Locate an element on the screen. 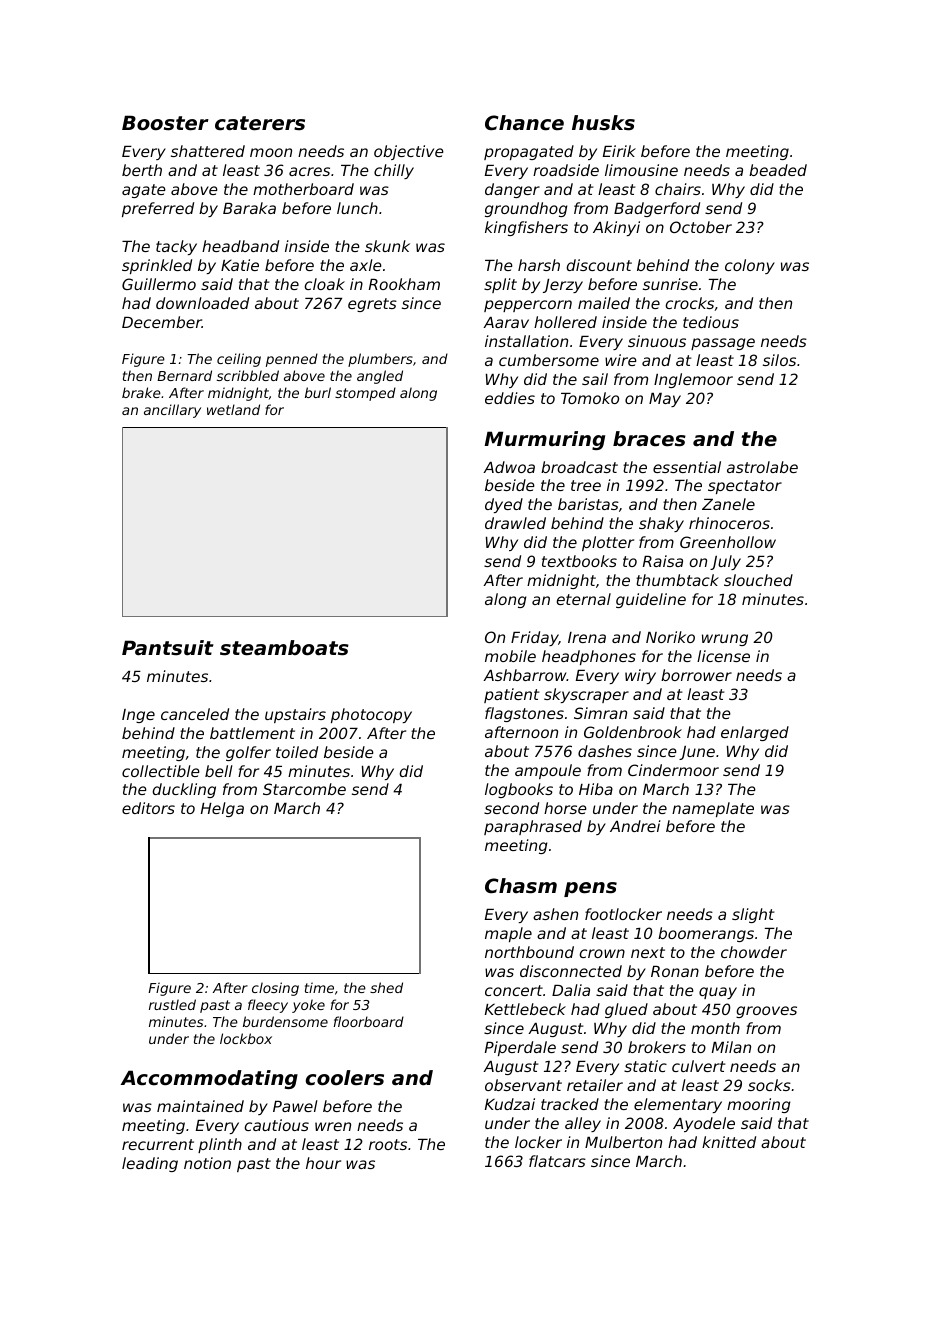 The image size is (932, 1323). collectible is located at coordinates (161, 771).
